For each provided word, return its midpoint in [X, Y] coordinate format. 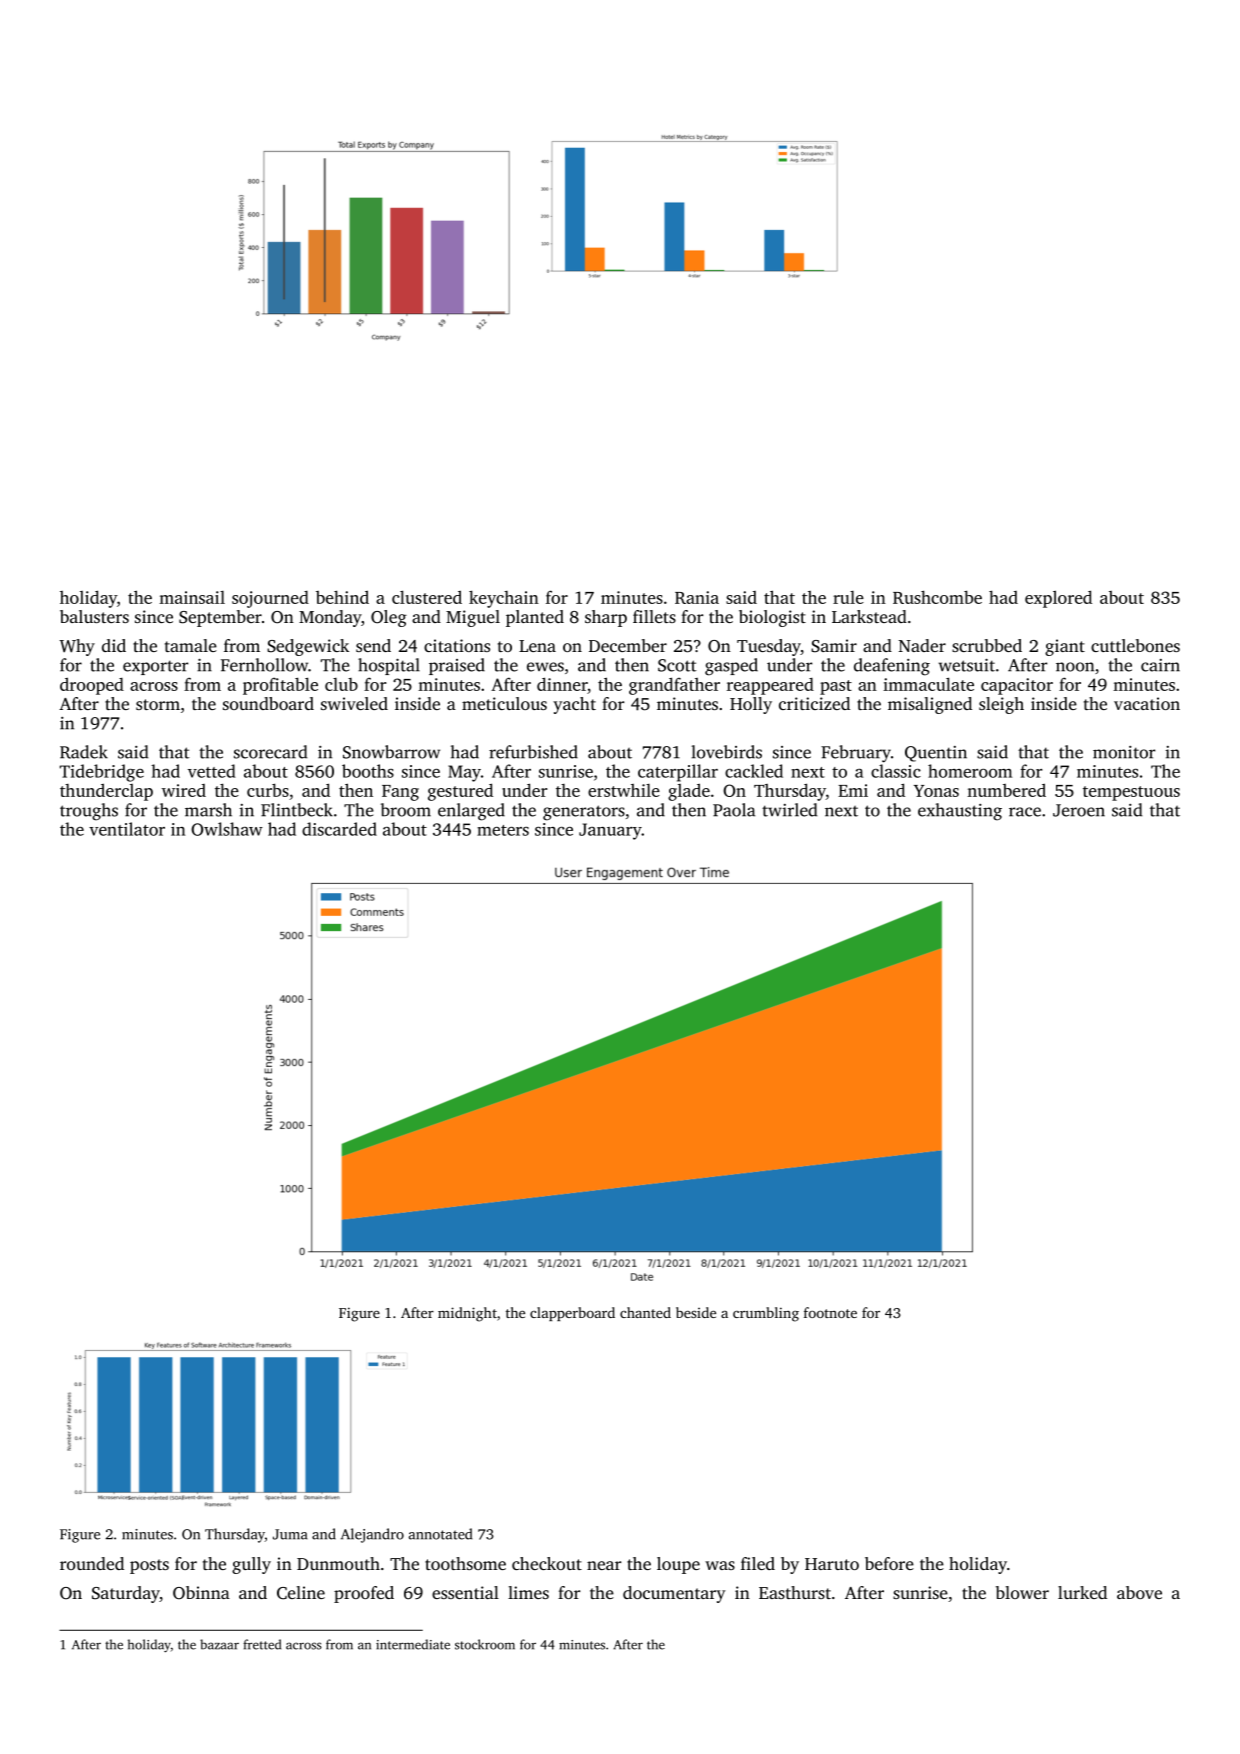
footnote [830, 1312]
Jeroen [1079, 810]
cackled [754, 771]
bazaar [219, 1644]
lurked [1082, 1592]
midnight [467, 1314]
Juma [290, 1534]
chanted [645, 1312]
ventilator [127, 829]
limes [528, 1592]
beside [696, 1312]
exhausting [960, 812]
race [1025, 812]
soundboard [268, 703]
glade [689, 792]
